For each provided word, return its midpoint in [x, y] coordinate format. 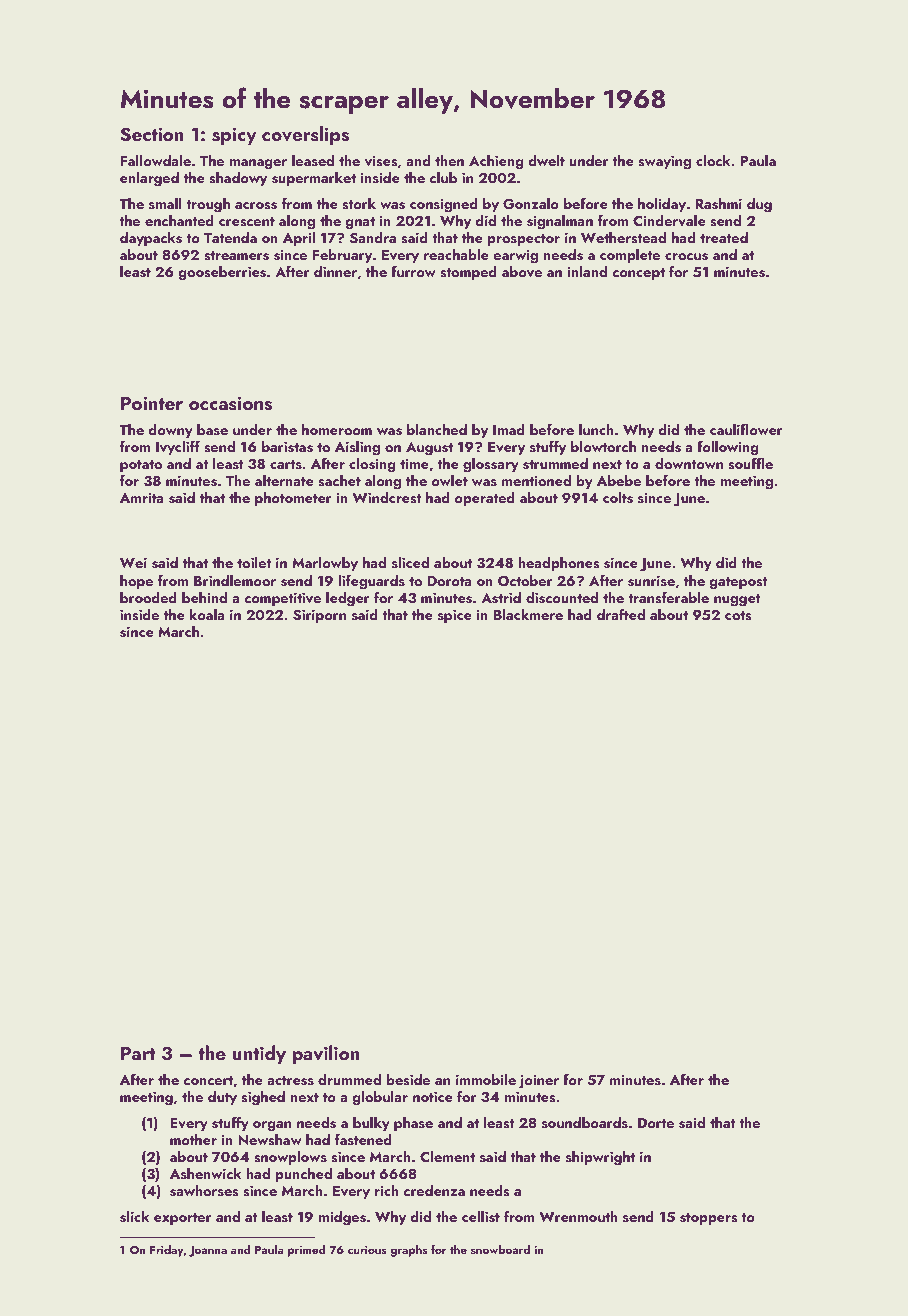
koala [207, 614]
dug [759, 205]
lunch [596, 429]
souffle [750, 463]
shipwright [600, 1158]
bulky [371, 1124]
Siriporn [319, 616]
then [449, 160]
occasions [230, 403]
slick [135, 1217]
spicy [234, 136]
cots [738, 616]
